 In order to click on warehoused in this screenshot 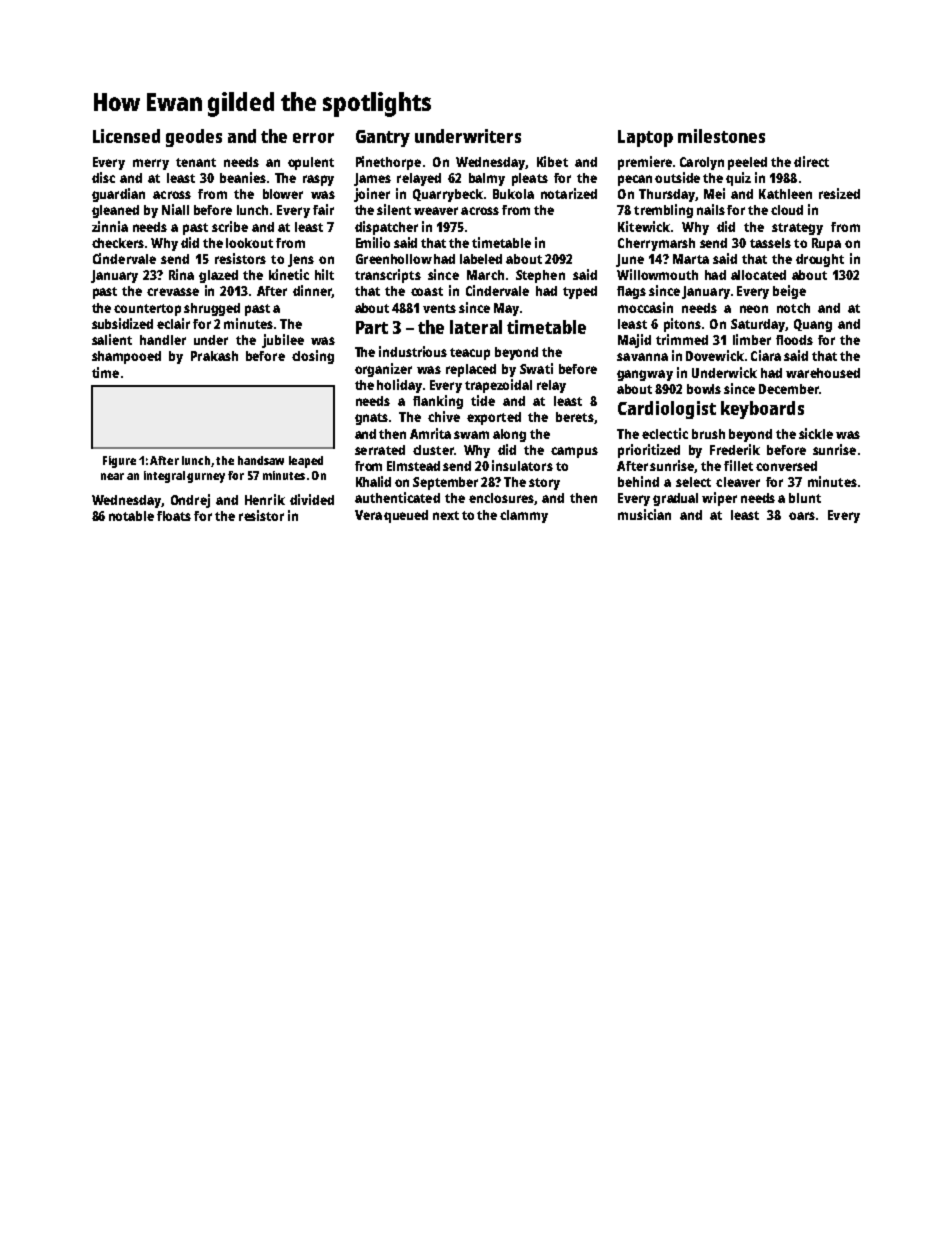, I will do `click(823, 373)`.
